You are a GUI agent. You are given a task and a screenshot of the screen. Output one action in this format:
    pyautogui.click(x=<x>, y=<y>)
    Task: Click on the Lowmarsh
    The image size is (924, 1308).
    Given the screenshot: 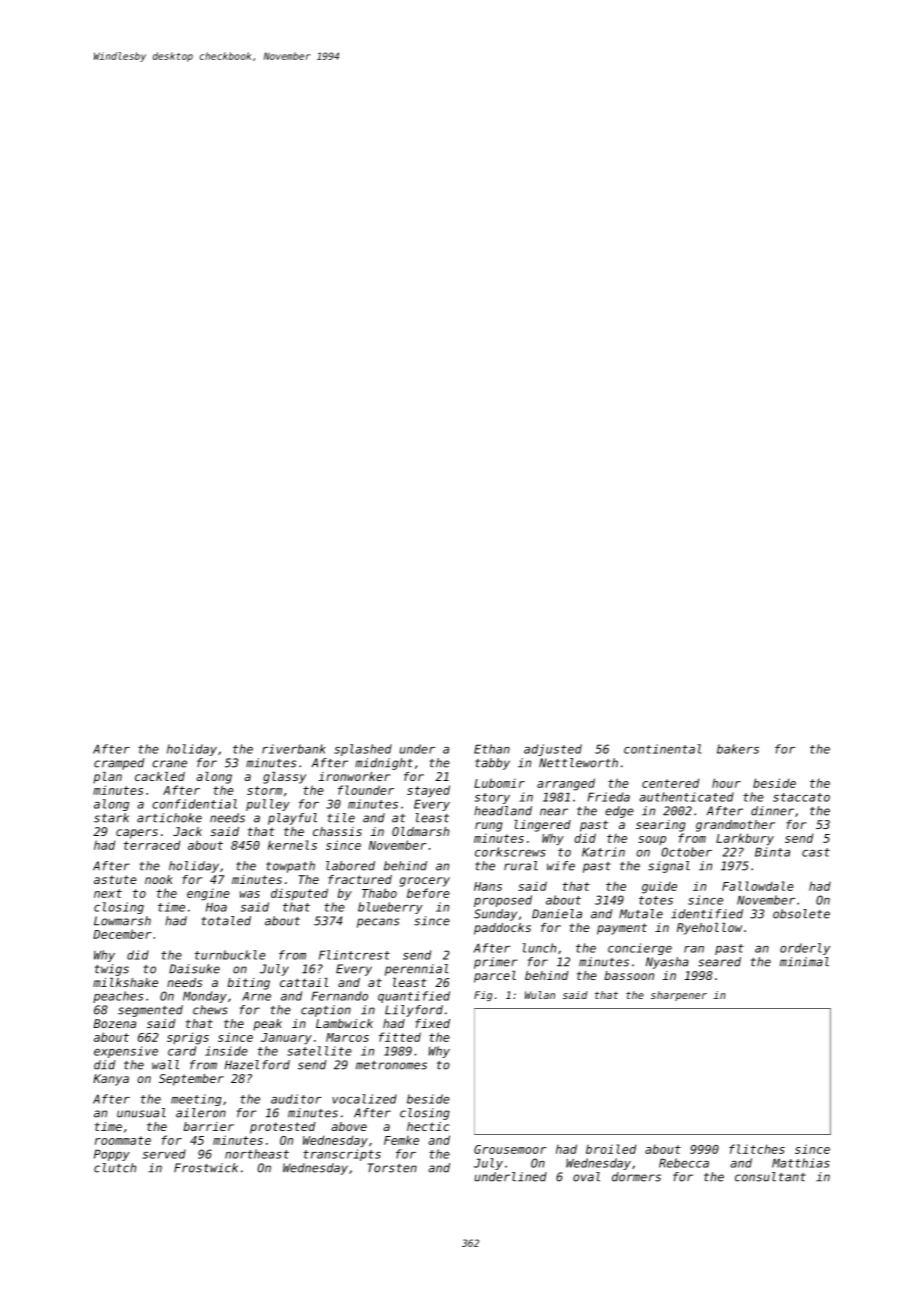 What is the action you would take?
    pyautogui.click(x=122, y=921)
